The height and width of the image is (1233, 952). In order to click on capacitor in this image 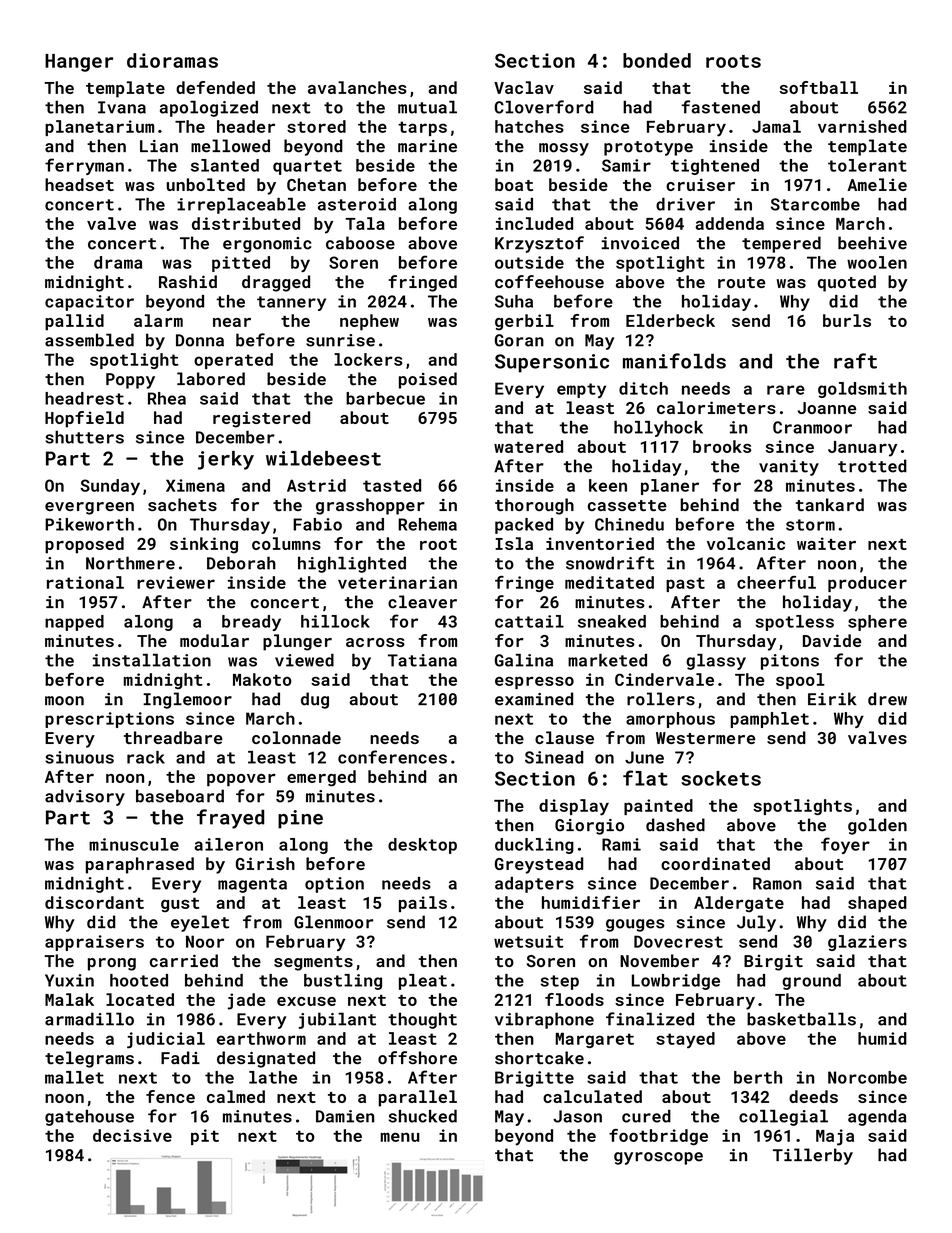, I will do `click(89, 303)`.
